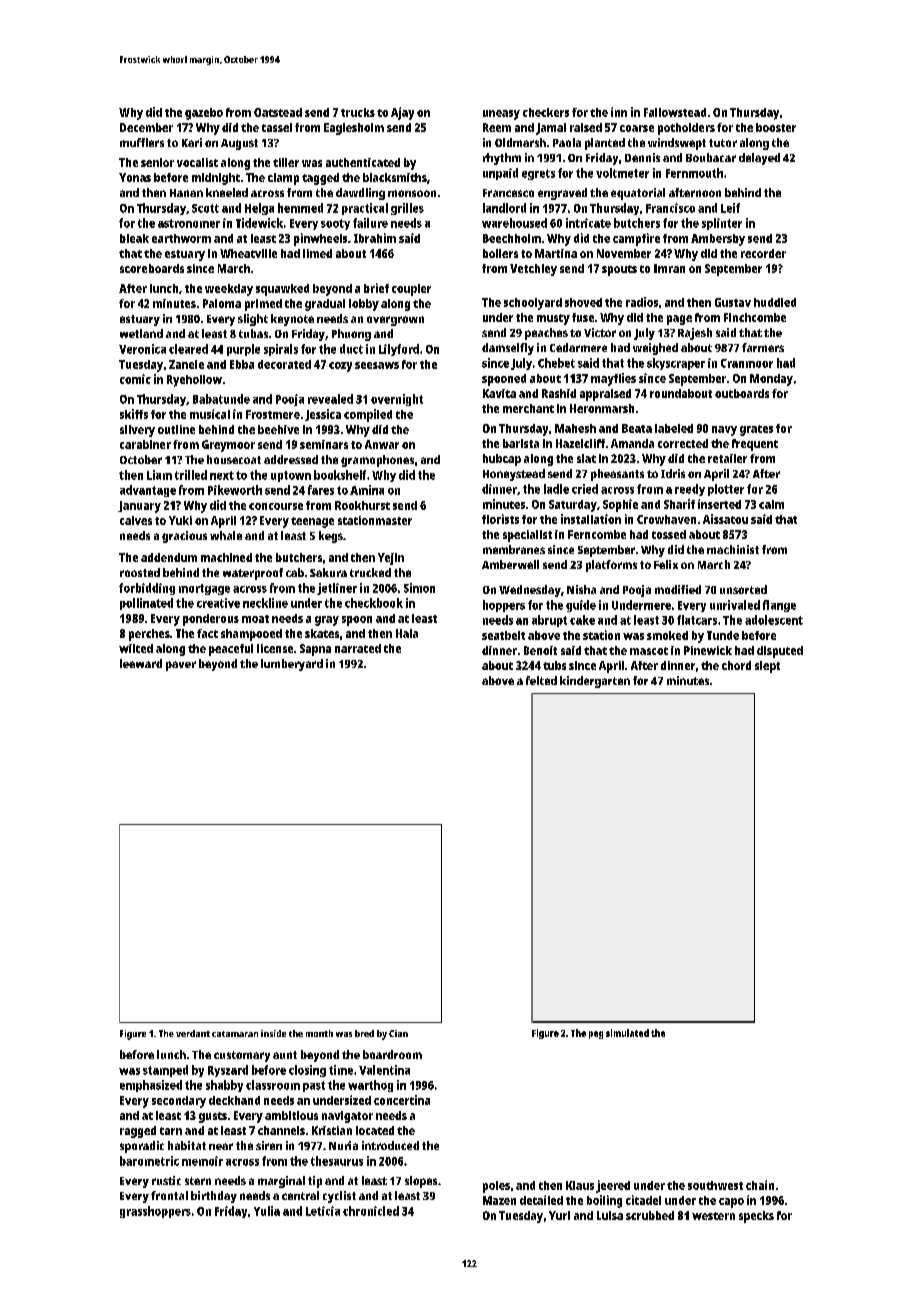 This image has width=924, height=1308. What do you see at coordinates (371, 1211) in the image?
I see `chronicled` at bounding box center [371, 1211].
